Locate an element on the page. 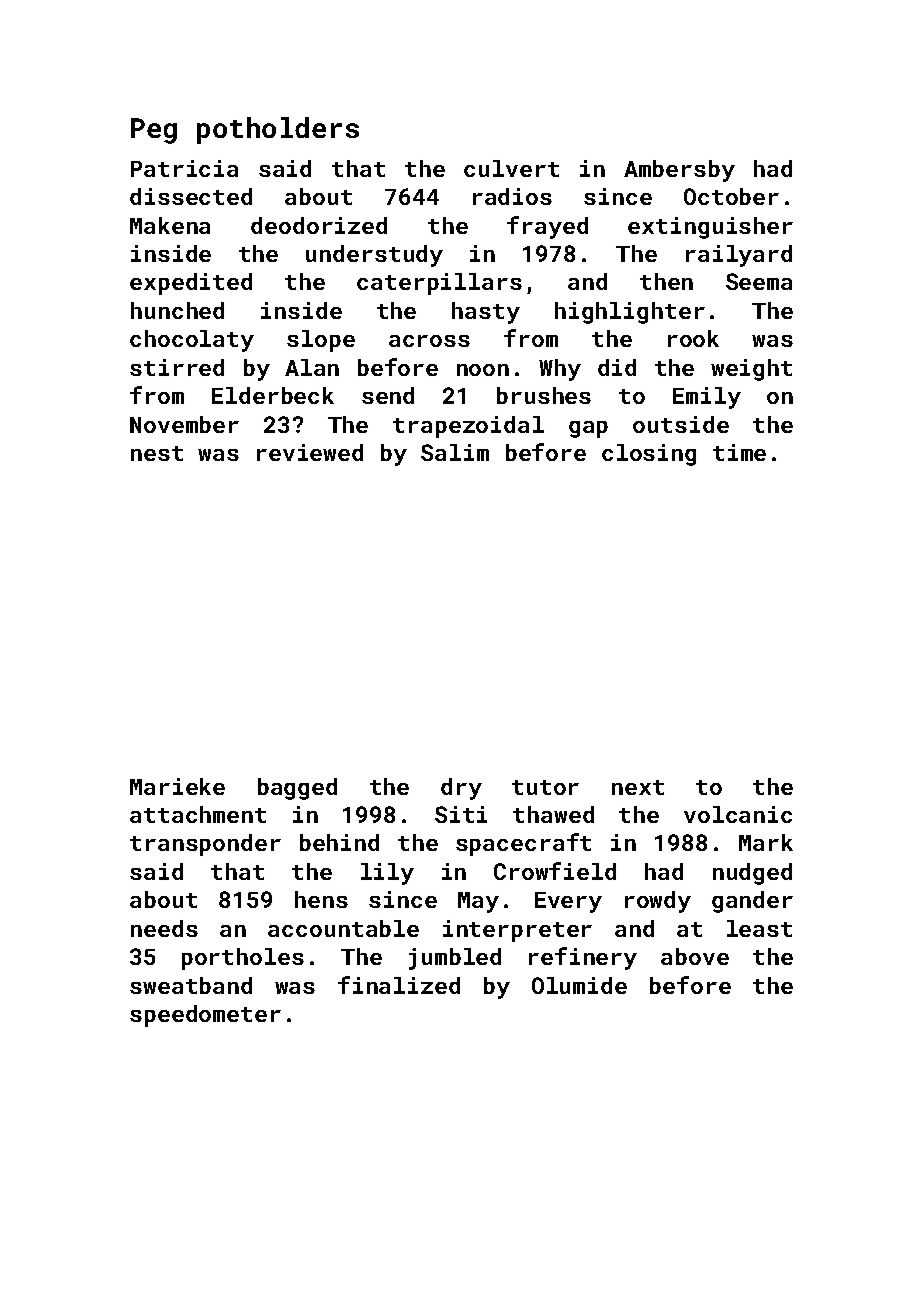 Image resolution: width=924 pixels, height=1311 pixels. culvert is located at coordinates (511, 168).
